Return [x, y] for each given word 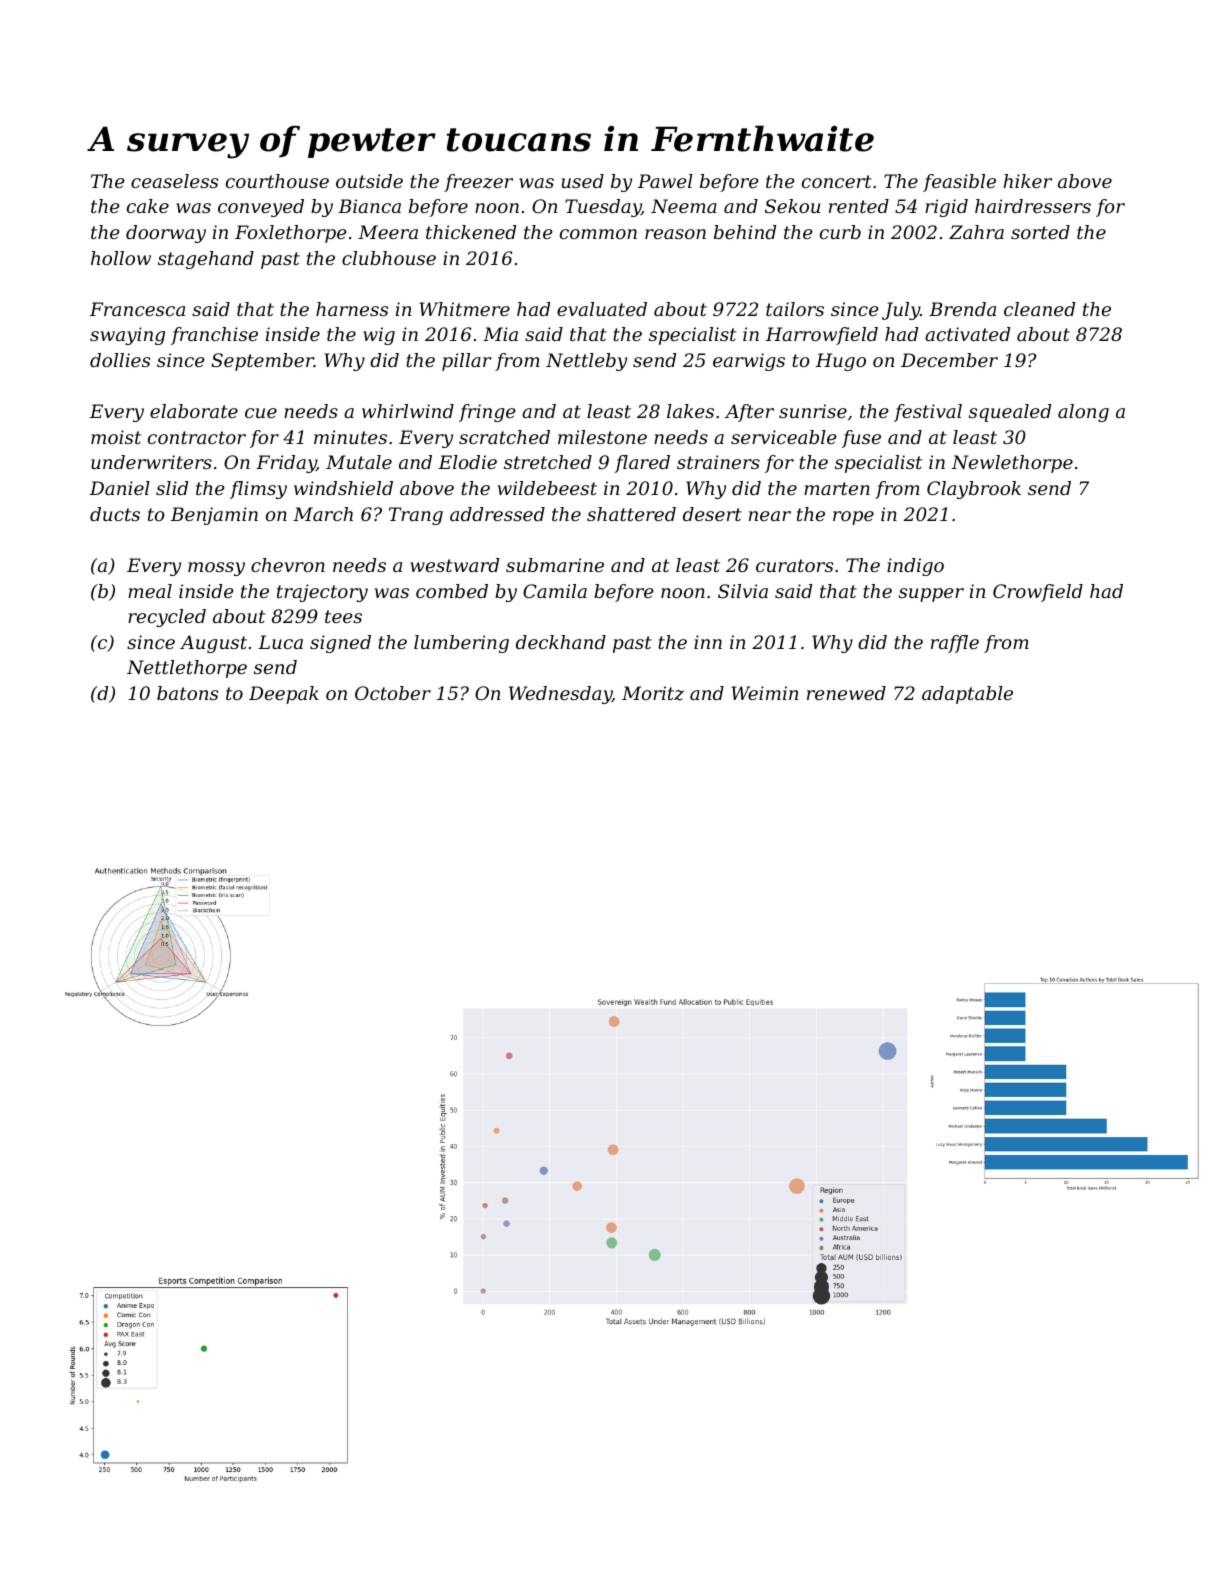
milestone [602, 437]
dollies [120, 360]
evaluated [602, 309]
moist [116, 437]
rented [859, 206]
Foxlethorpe [291, 234]
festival [928, 413]
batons [187, 693]
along [1083, 413]
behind [745, 232]
